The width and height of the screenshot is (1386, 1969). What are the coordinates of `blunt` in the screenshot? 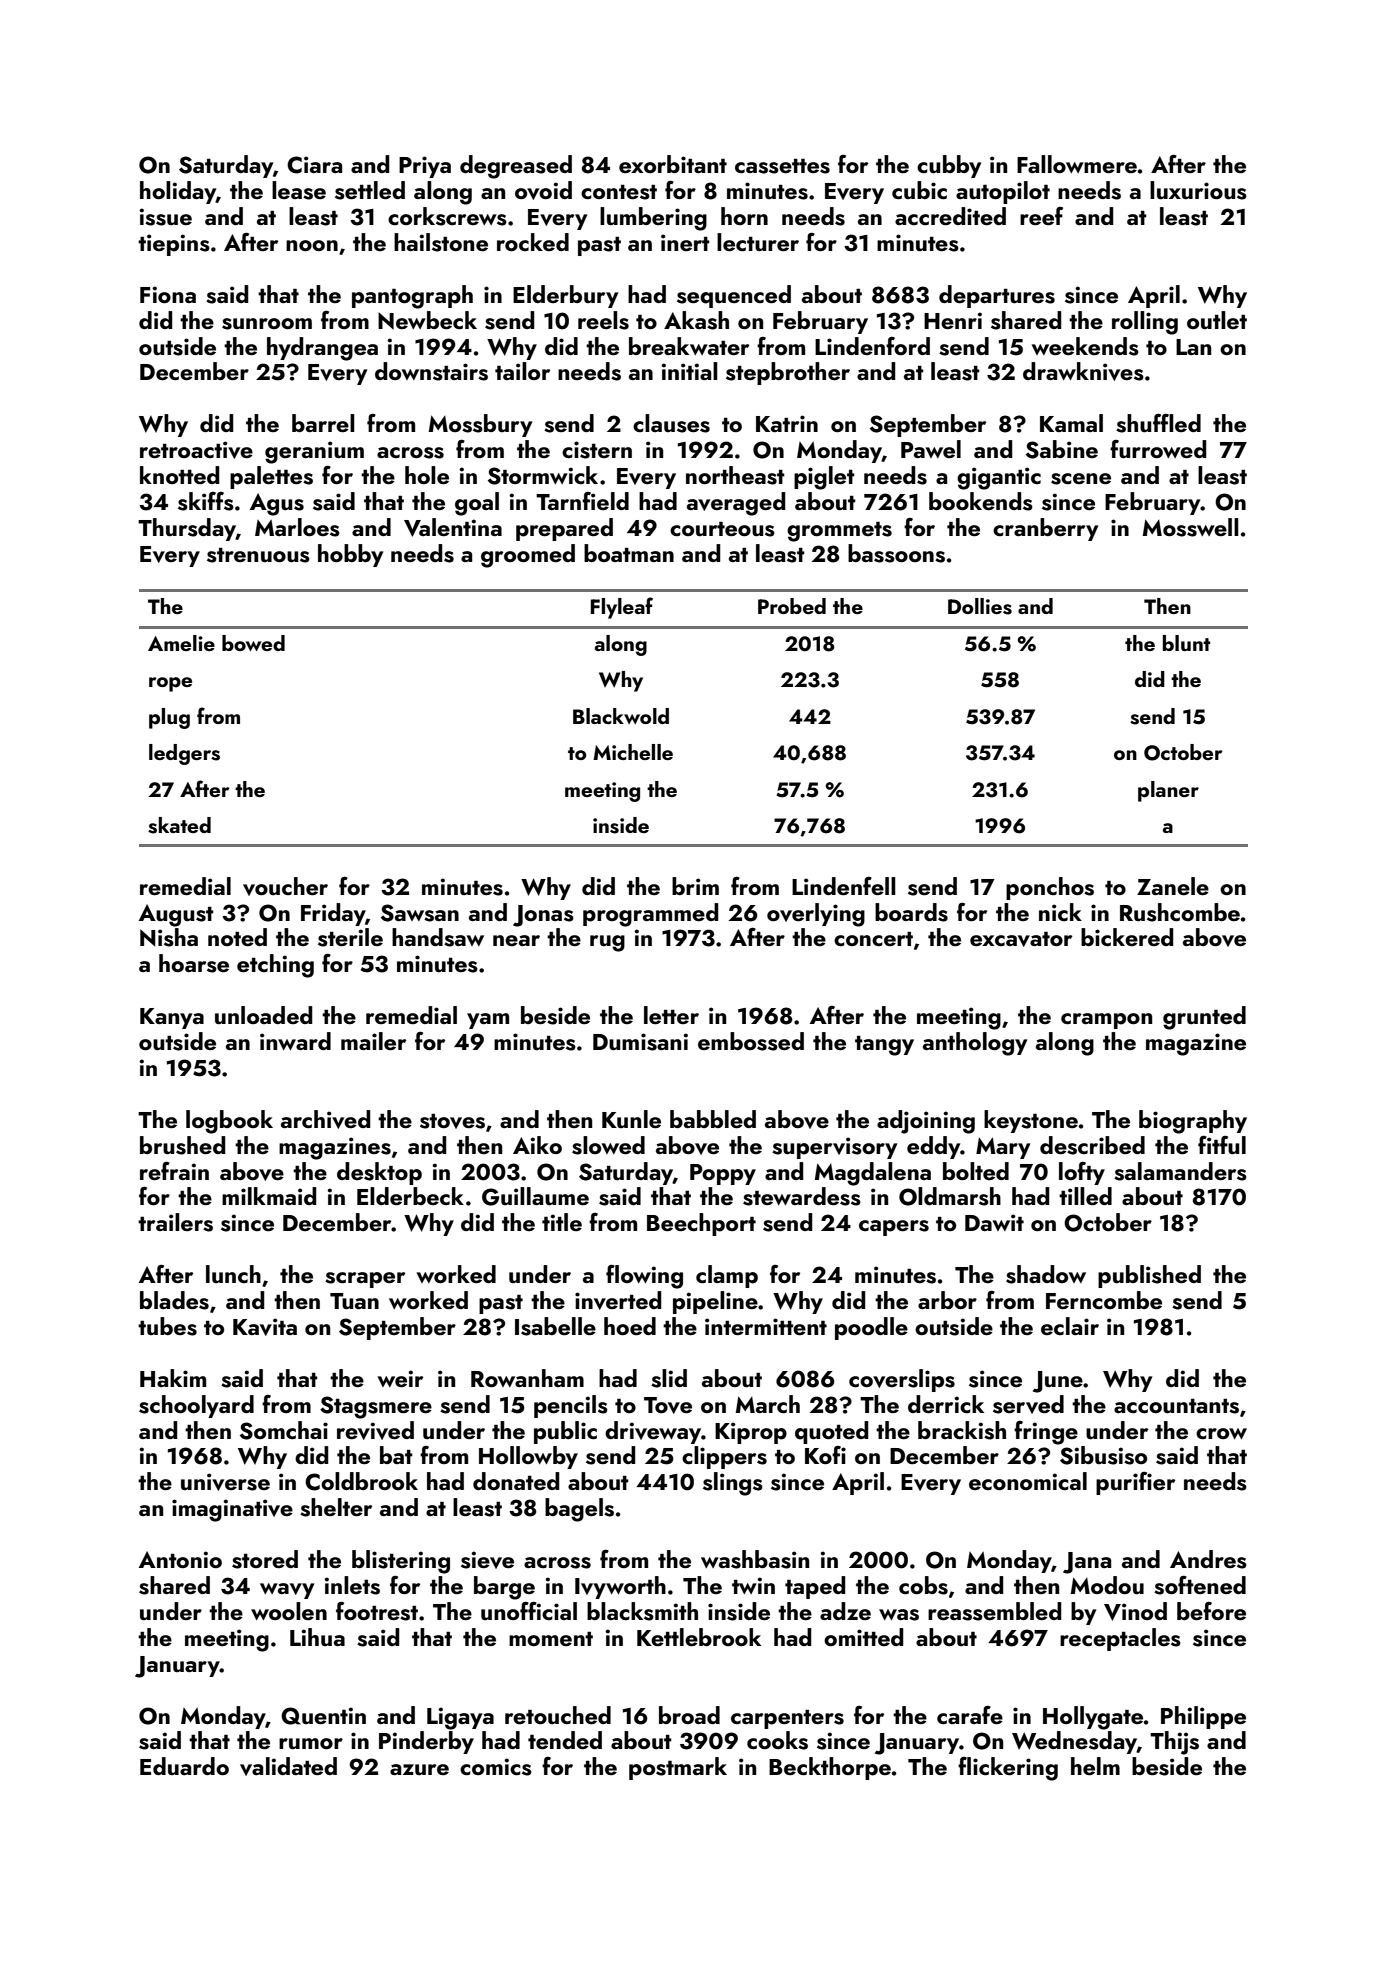 It's located at (1186, 643).
